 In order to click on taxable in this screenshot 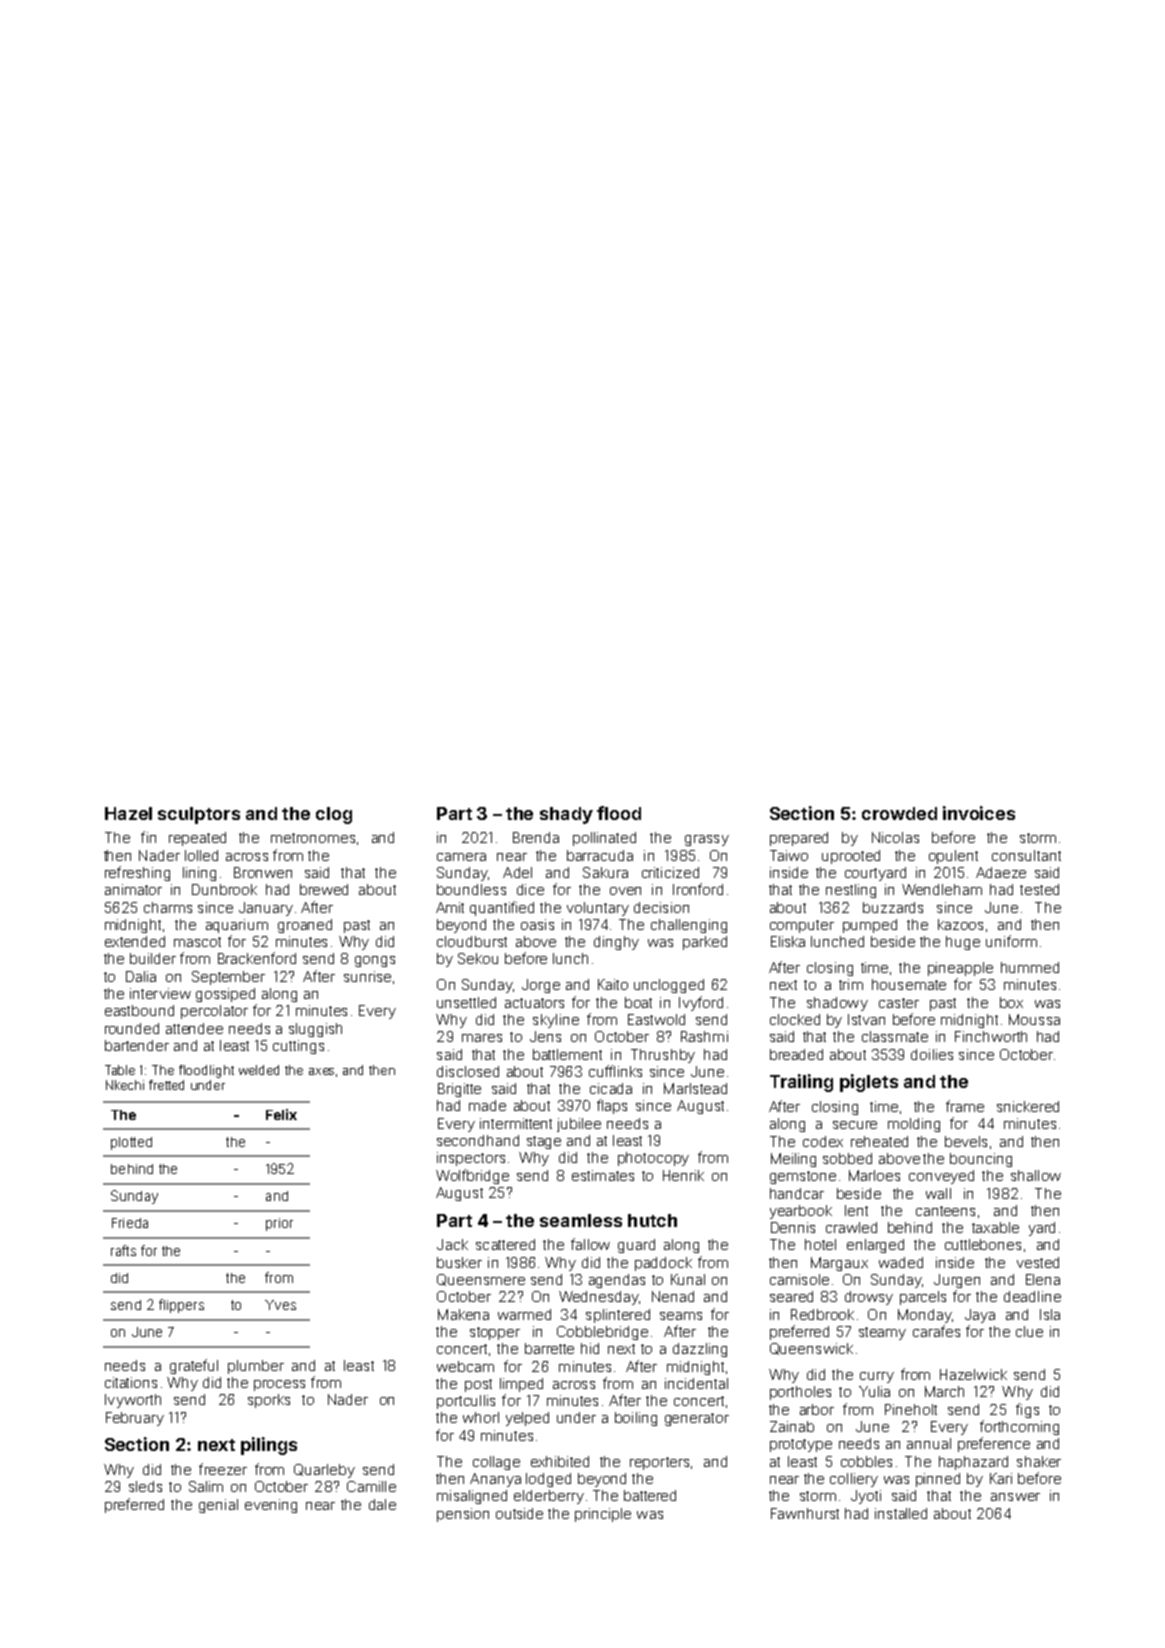, I will do `click(995, 1227)`.
